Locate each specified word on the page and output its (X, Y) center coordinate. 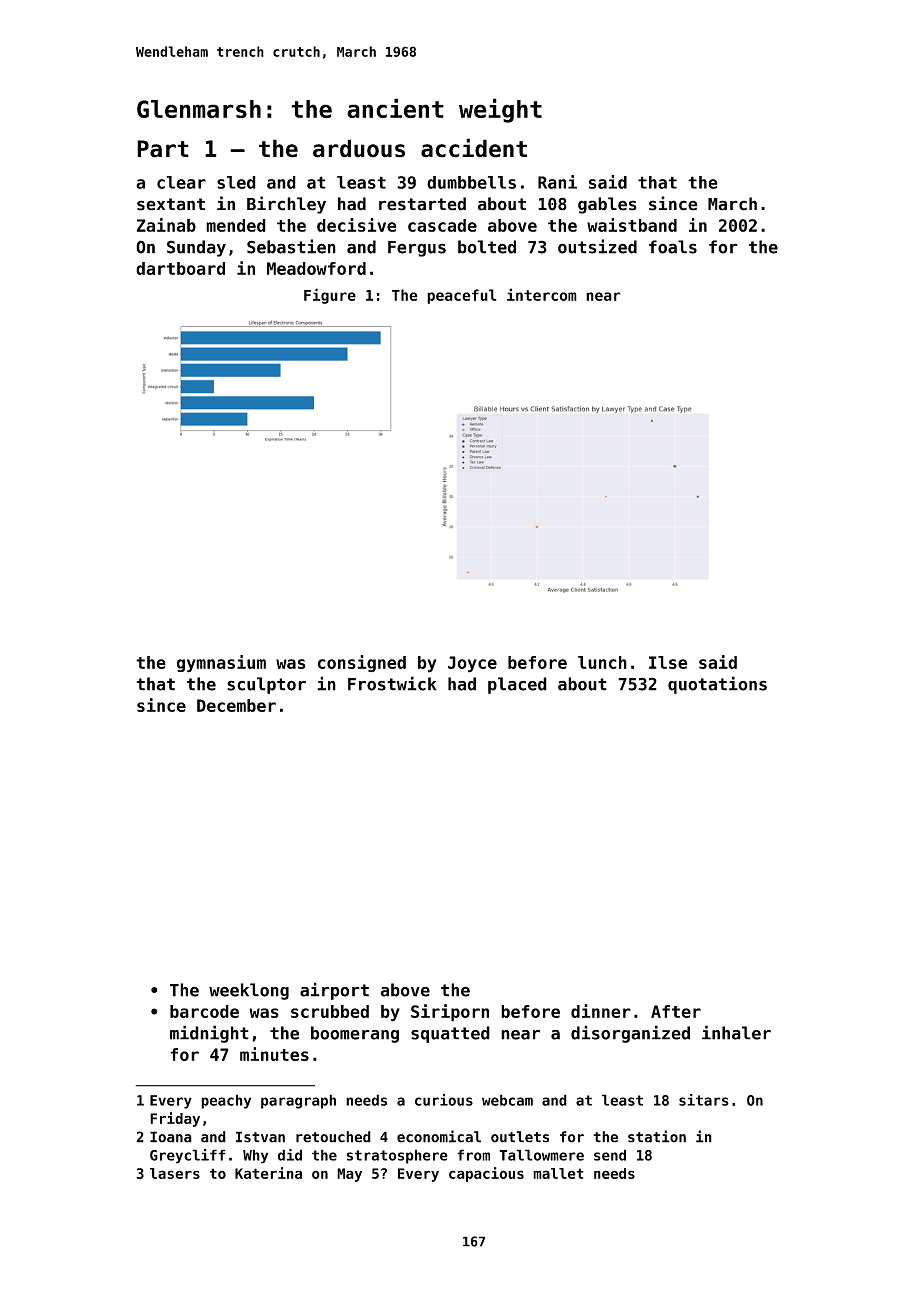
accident (474, 148)
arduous (359, 148)
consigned (362, 663)
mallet (558, 1173)
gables (607, 205)
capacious (486, 1174)
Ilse (668, 662)
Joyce (472, 664)
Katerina (268, 1173)
